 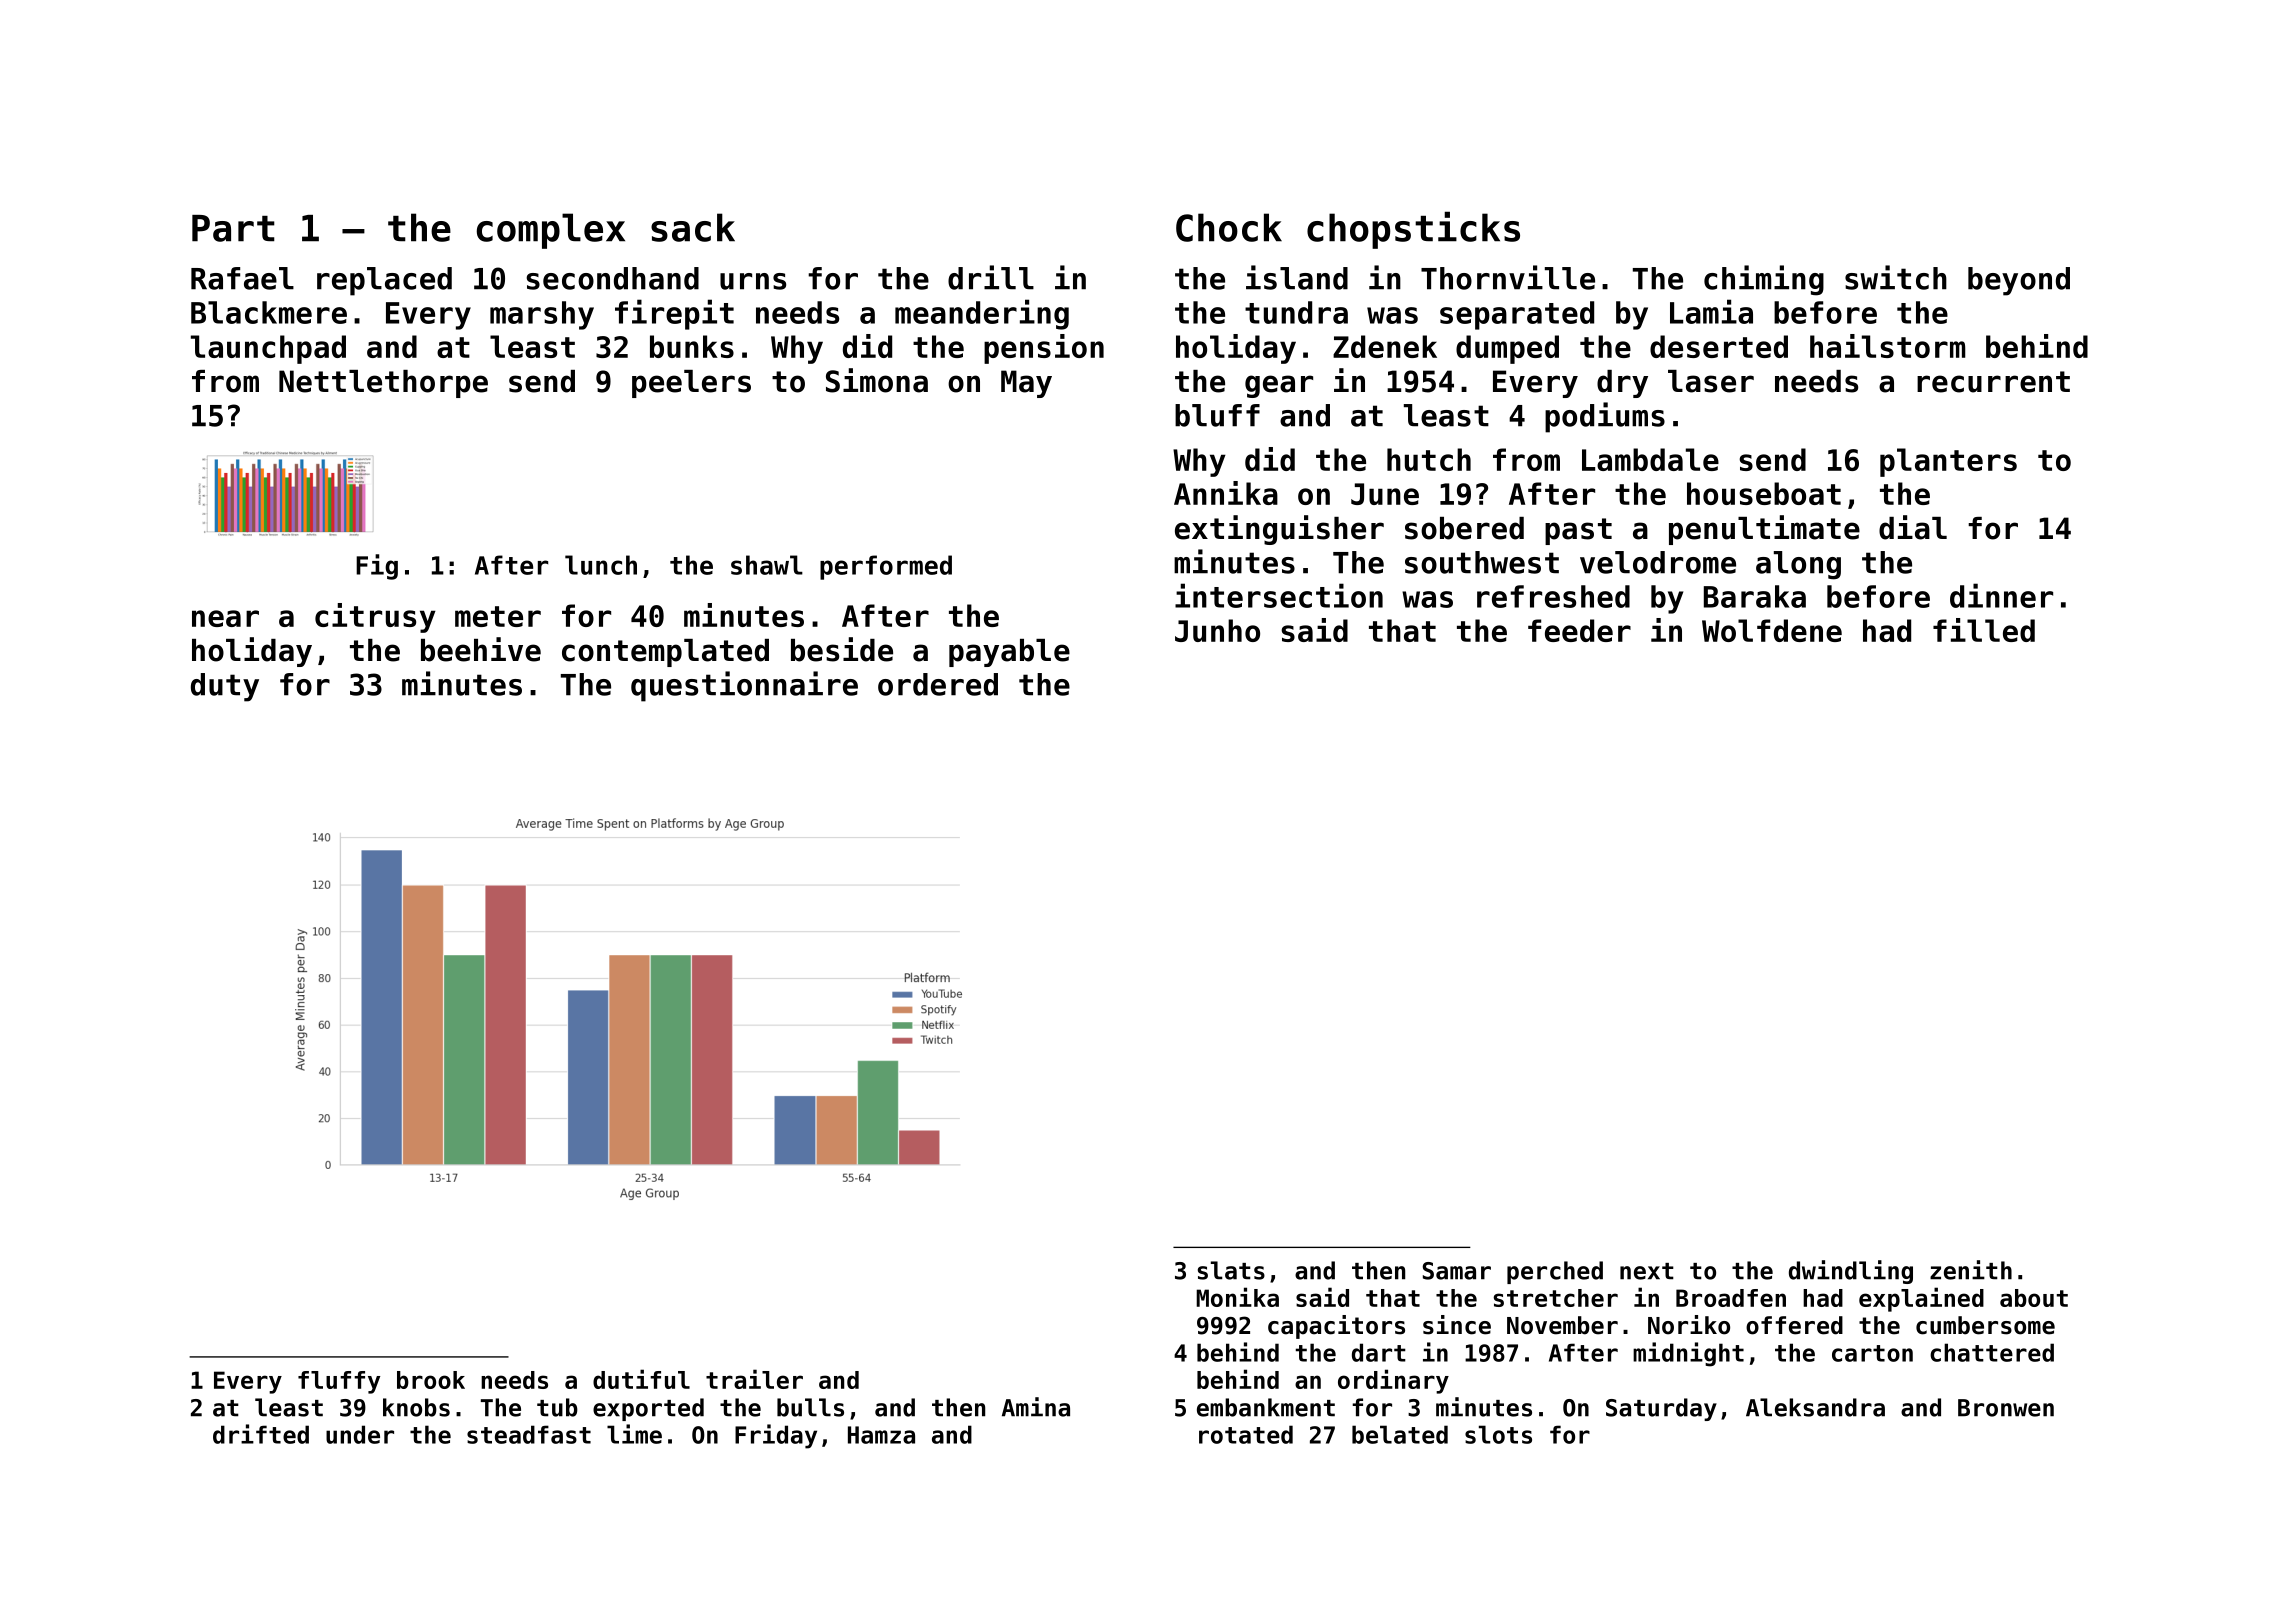 I want to click on Hamza, so click(x=881, y=1435).
